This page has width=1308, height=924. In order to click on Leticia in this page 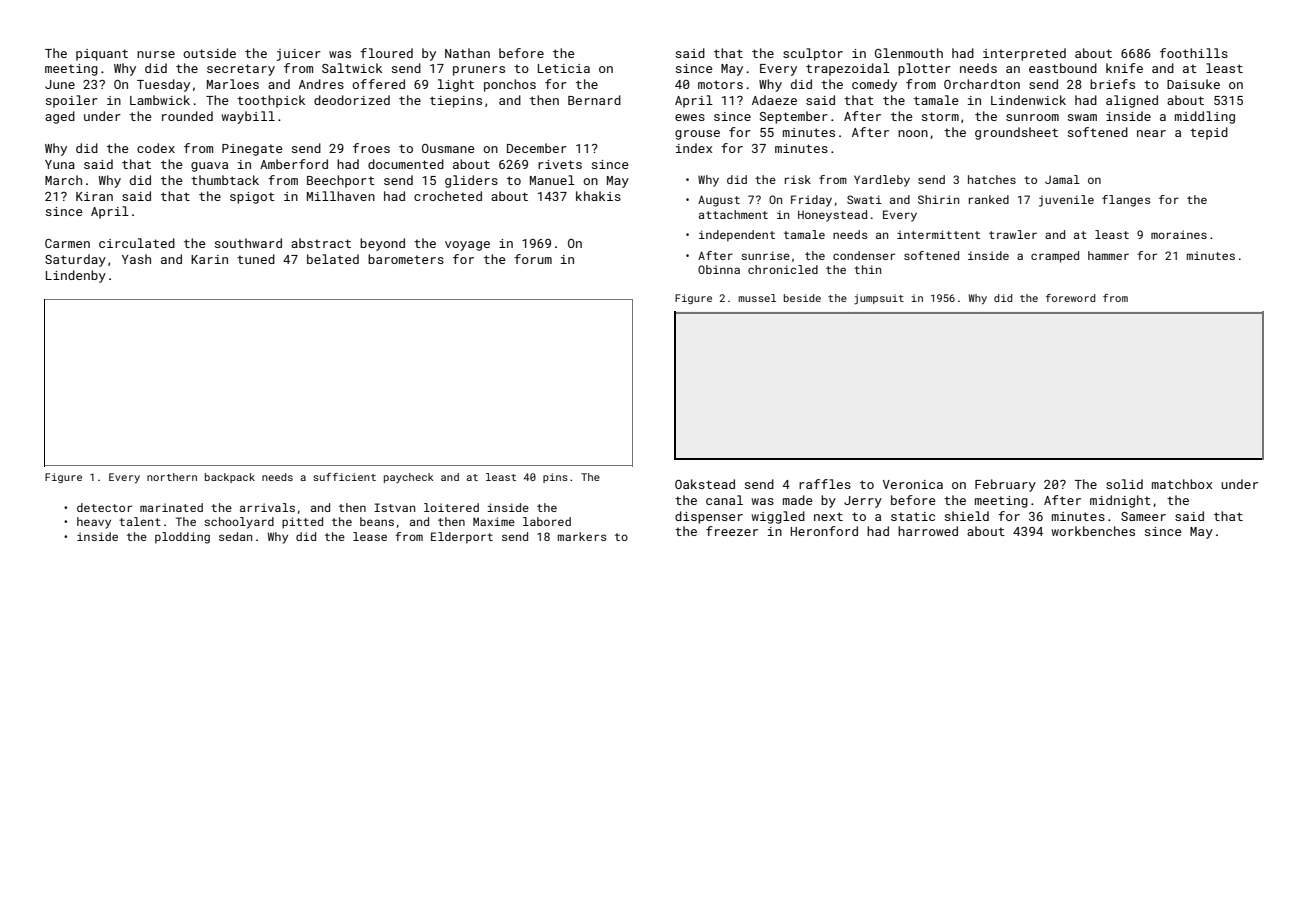, I will do `click(564, 68)`.
